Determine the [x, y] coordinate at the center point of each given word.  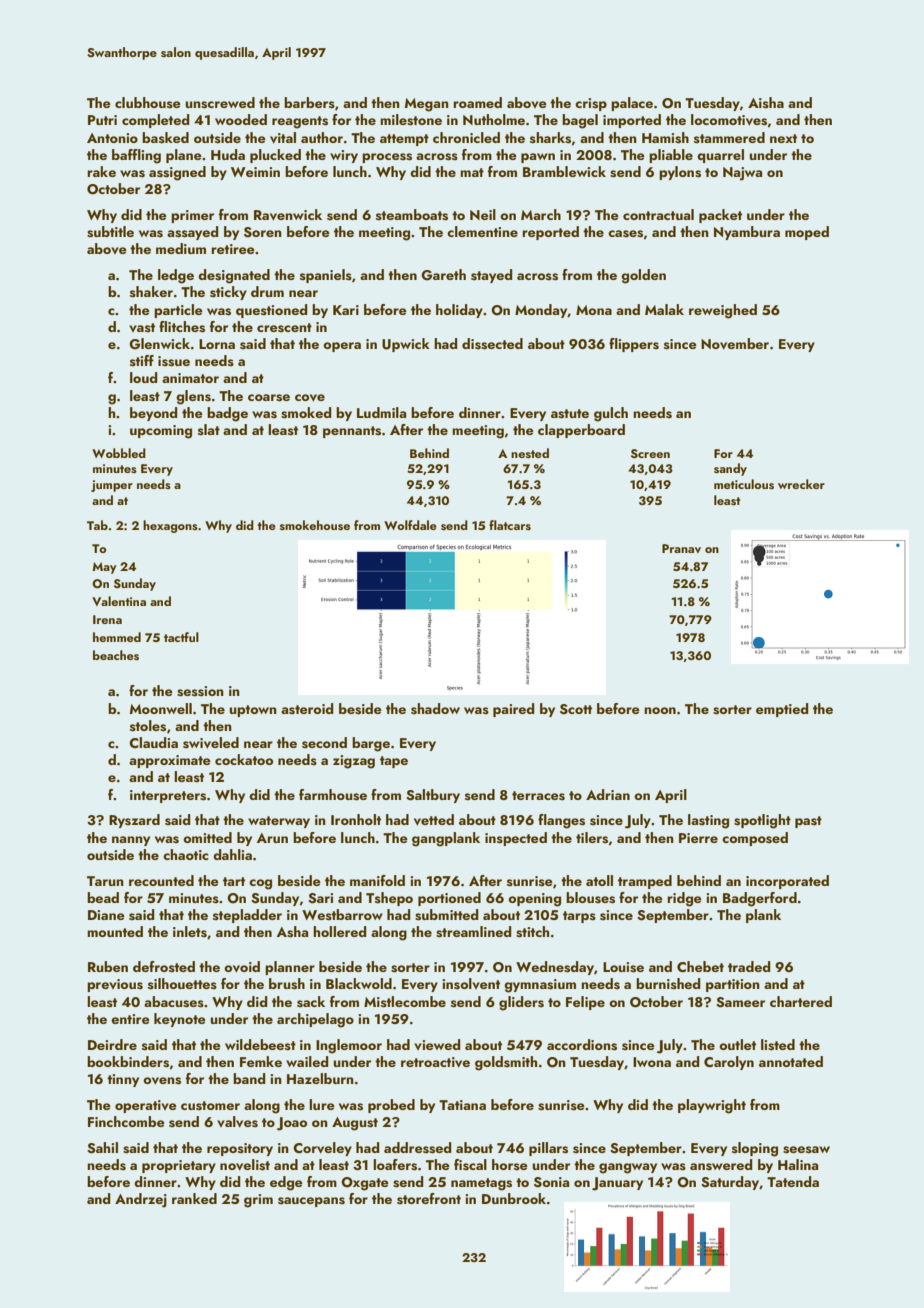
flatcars [510, 525]
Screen [650, 454]
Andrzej [141, 1200]
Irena [107, 619]
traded [749, 966]
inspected [516, 839]
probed [391, 1106]
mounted [115, 931]
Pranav [681, 548]
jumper [112, 486]
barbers [309, 103]
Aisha [766, 103]
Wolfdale [410, 525]
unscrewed [220, 103]
